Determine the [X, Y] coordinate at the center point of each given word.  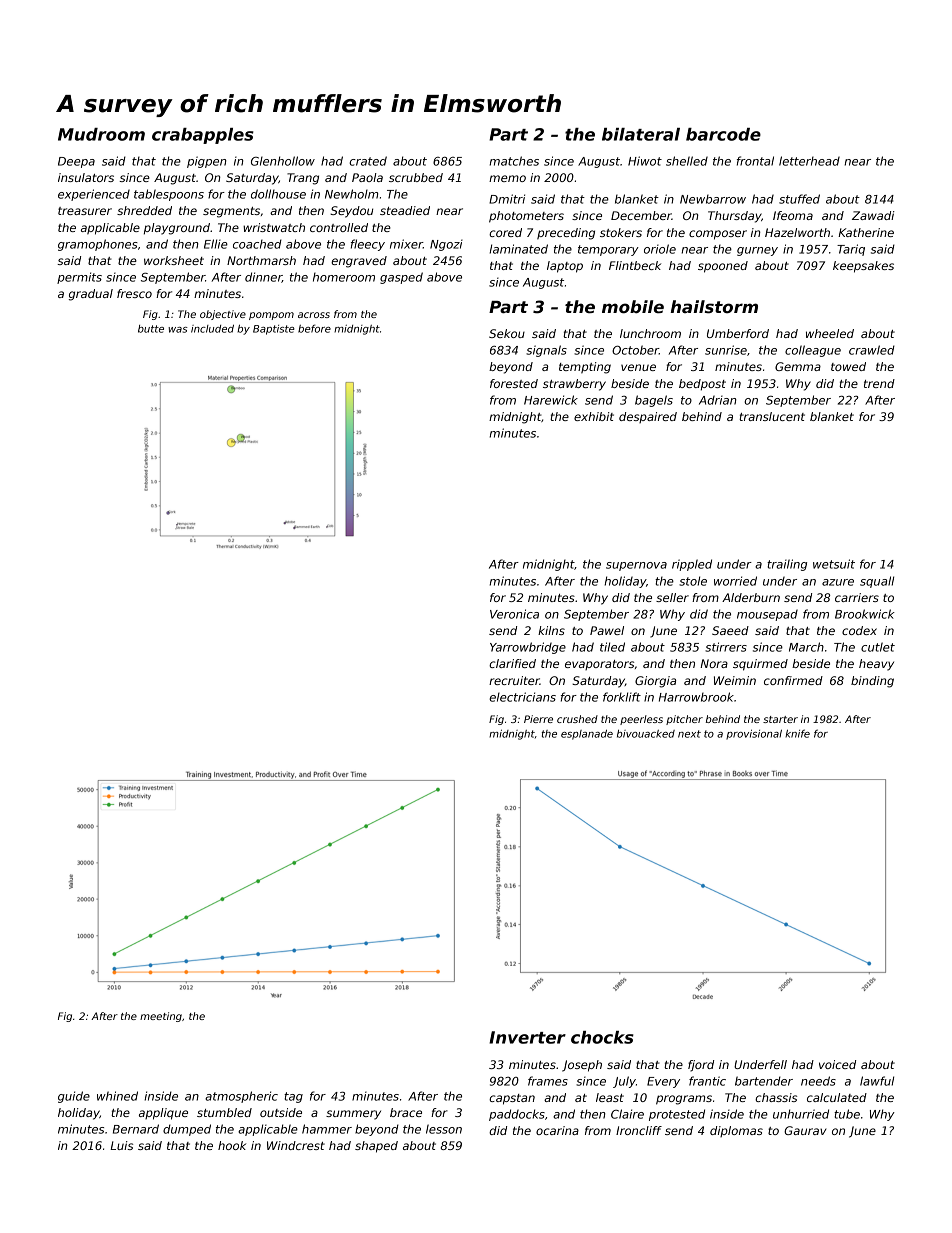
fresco [134, 293]
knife [797, 733]
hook [232, 1145]
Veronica [514, 614]
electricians [522, 697]
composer [718, 235]
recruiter [514, 680]
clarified [512, 663]
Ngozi [446, 245]
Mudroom [101, 134]
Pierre [538, 719]
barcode [723, 134]
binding [872, 682]
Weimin [735, 680]
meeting [161, 1017]
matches [514, 161]
